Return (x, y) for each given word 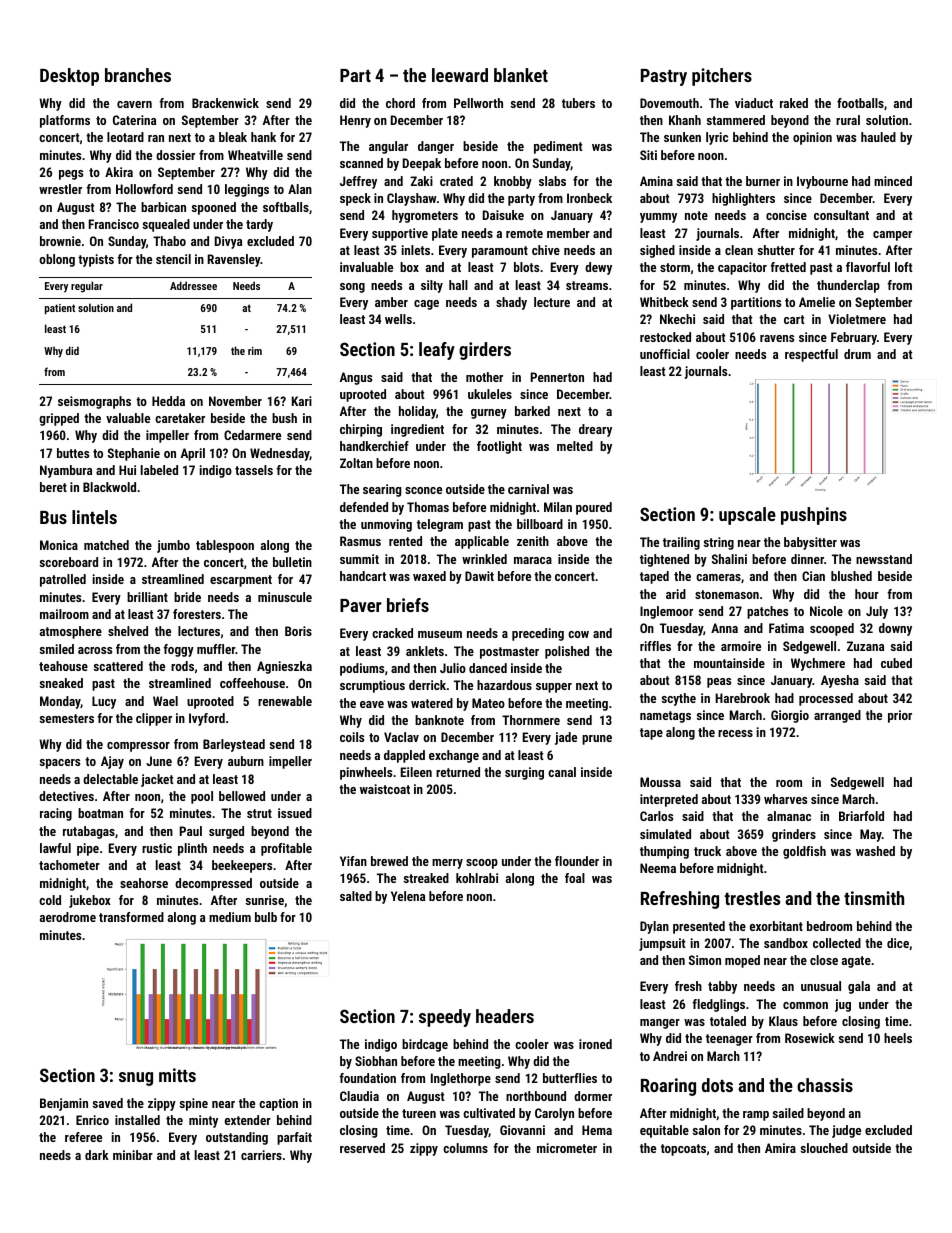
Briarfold (861, 816)
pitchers (722, 77)
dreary (595, 430)
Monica (59, 545)
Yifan (353, 861)
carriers (261, 1155)
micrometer (567, 1148)
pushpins (814, 516)
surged (226, 832)
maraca (533, 560)
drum (857, 354)
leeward (460, 75)
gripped (59, 419)
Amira (780, 1148)
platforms (65, 121)
